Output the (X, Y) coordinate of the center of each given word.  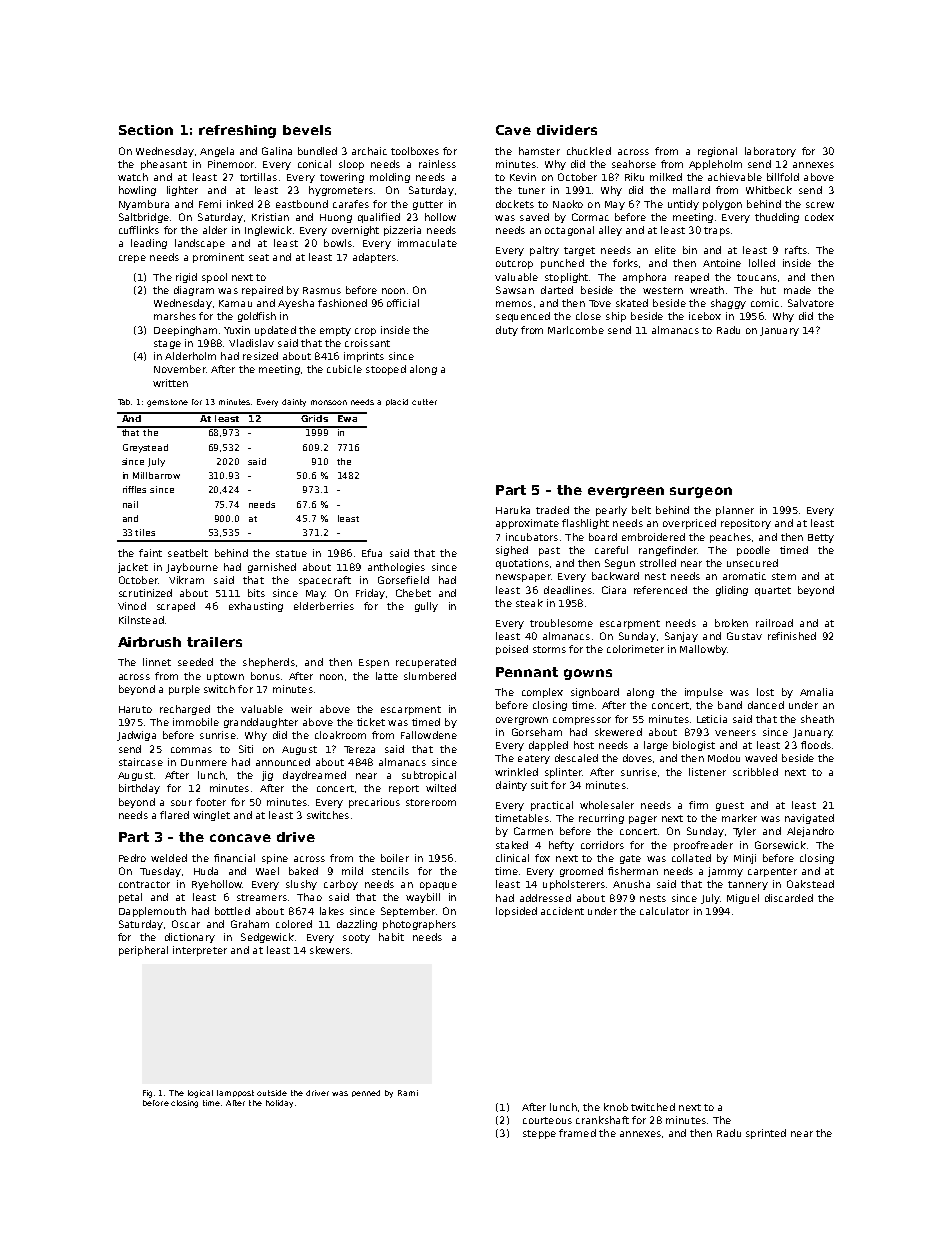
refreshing (237, 131)
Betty (821, 538)
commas (191, 750)
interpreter (200, 951)
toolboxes (415, 151)
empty (335, 331)
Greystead (145, 448)
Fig (147, 1094)
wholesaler (607, 805)
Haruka (513, 510)
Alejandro (810, 832)
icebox (705, 316)
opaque (438, 886)
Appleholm (715, 165)
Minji (745, 859)
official (403, 303)
